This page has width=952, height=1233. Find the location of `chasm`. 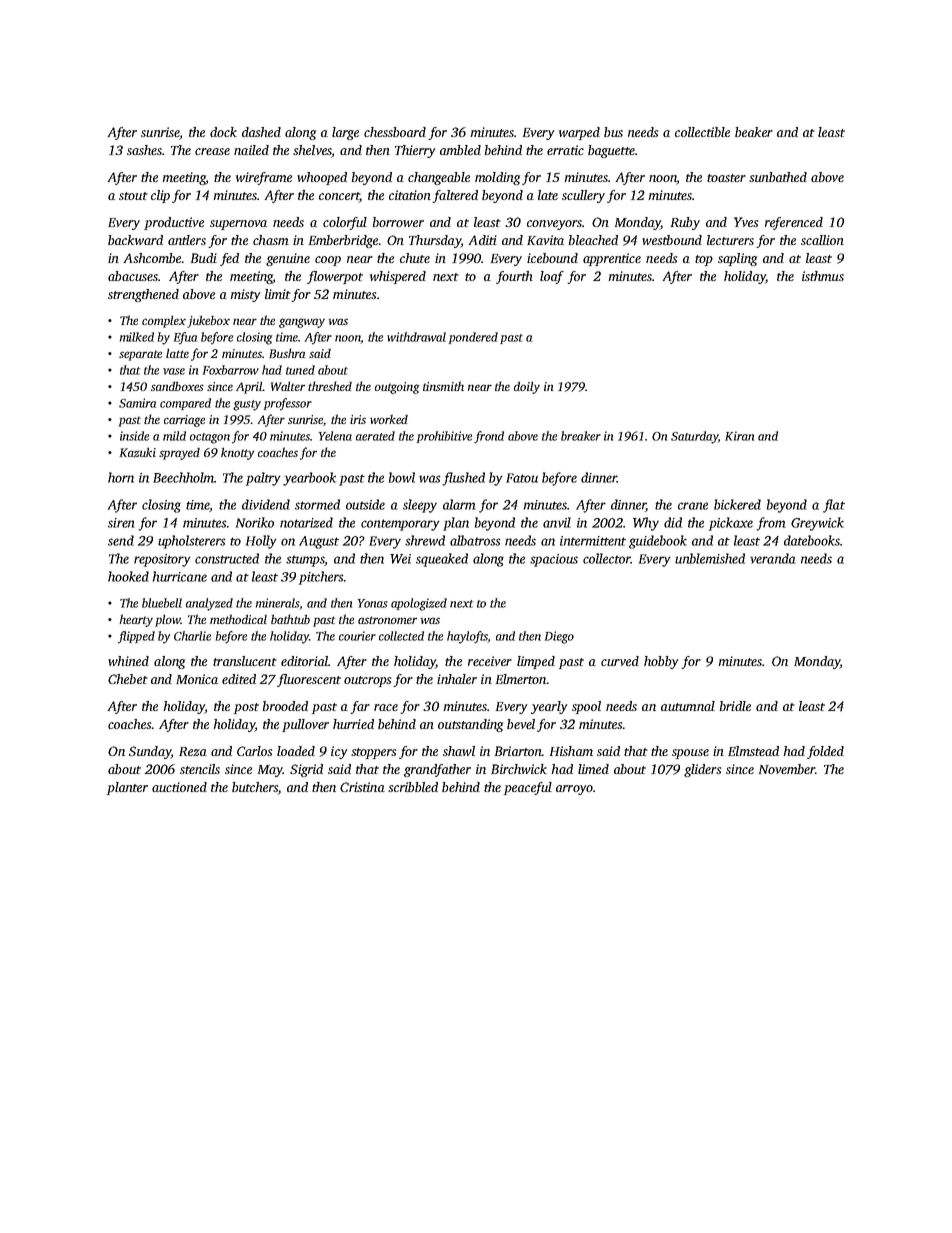

chasm is located at coordinates (271, 240).
